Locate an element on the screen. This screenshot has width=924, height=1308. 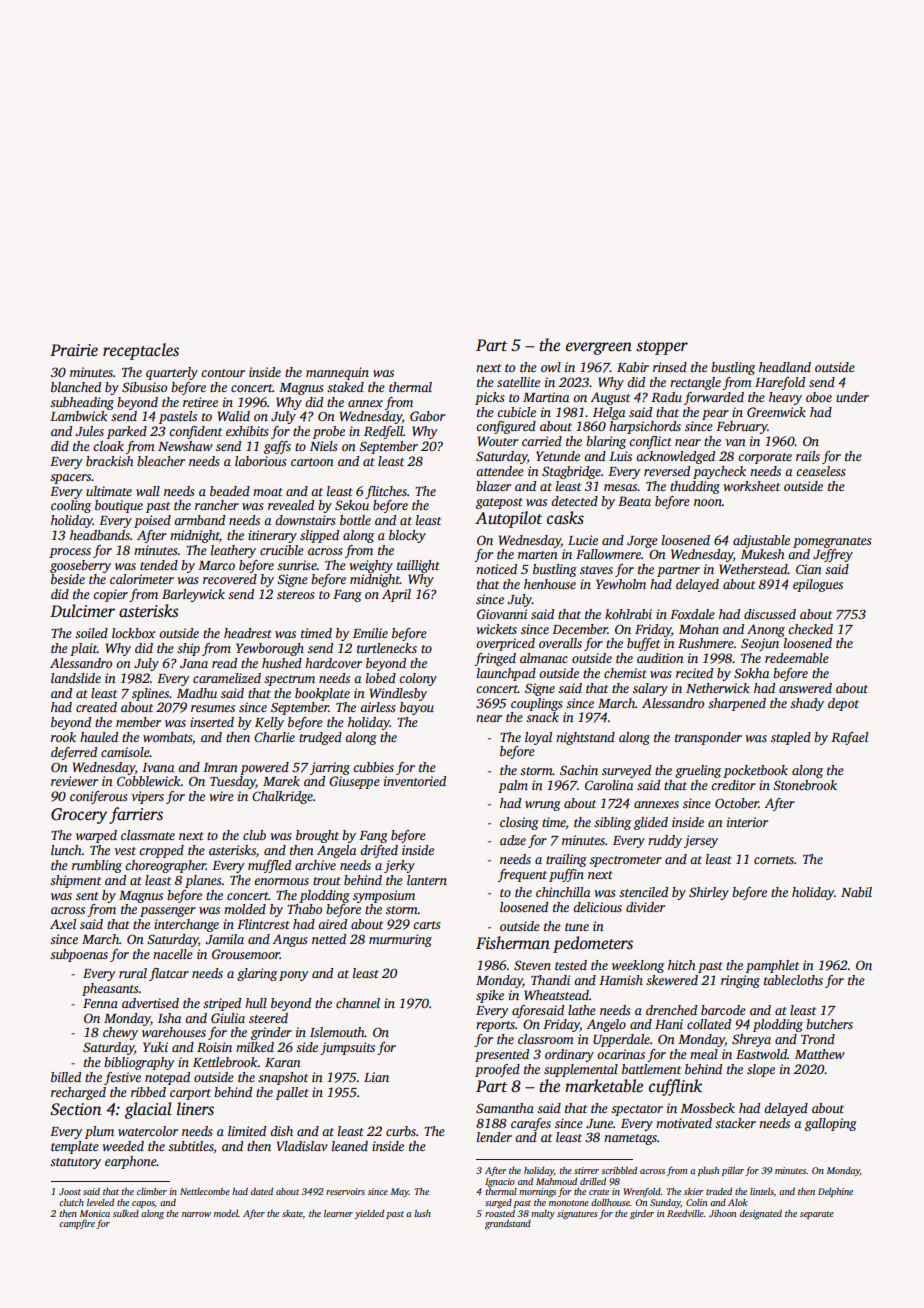
yielded is located at coordinates (369, 1214).
